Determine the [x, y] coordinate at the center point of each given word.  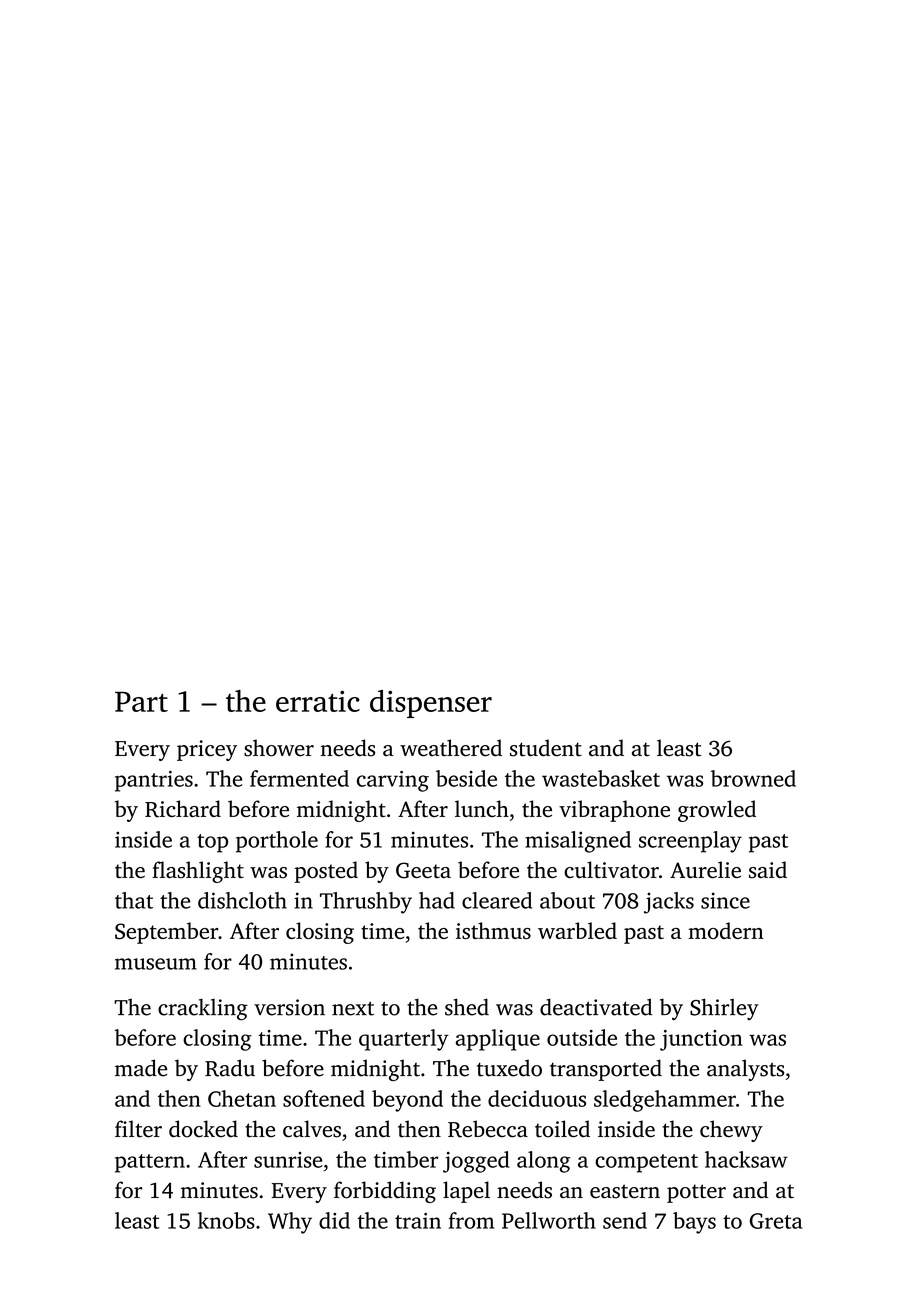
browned [753, 778]
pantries [154, 781]
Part [141, 701]
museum [156, 964]
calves [312, 1129]
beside [466, 778]
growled [717, 811]
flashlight [198, 872]
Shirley [724, 1009]
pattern [150, 1163]
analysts [745, 1070]
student [546, 748]
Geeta [423, 870]
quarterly [404, 1040]
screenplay [690, 842]
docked [203, 1129]
